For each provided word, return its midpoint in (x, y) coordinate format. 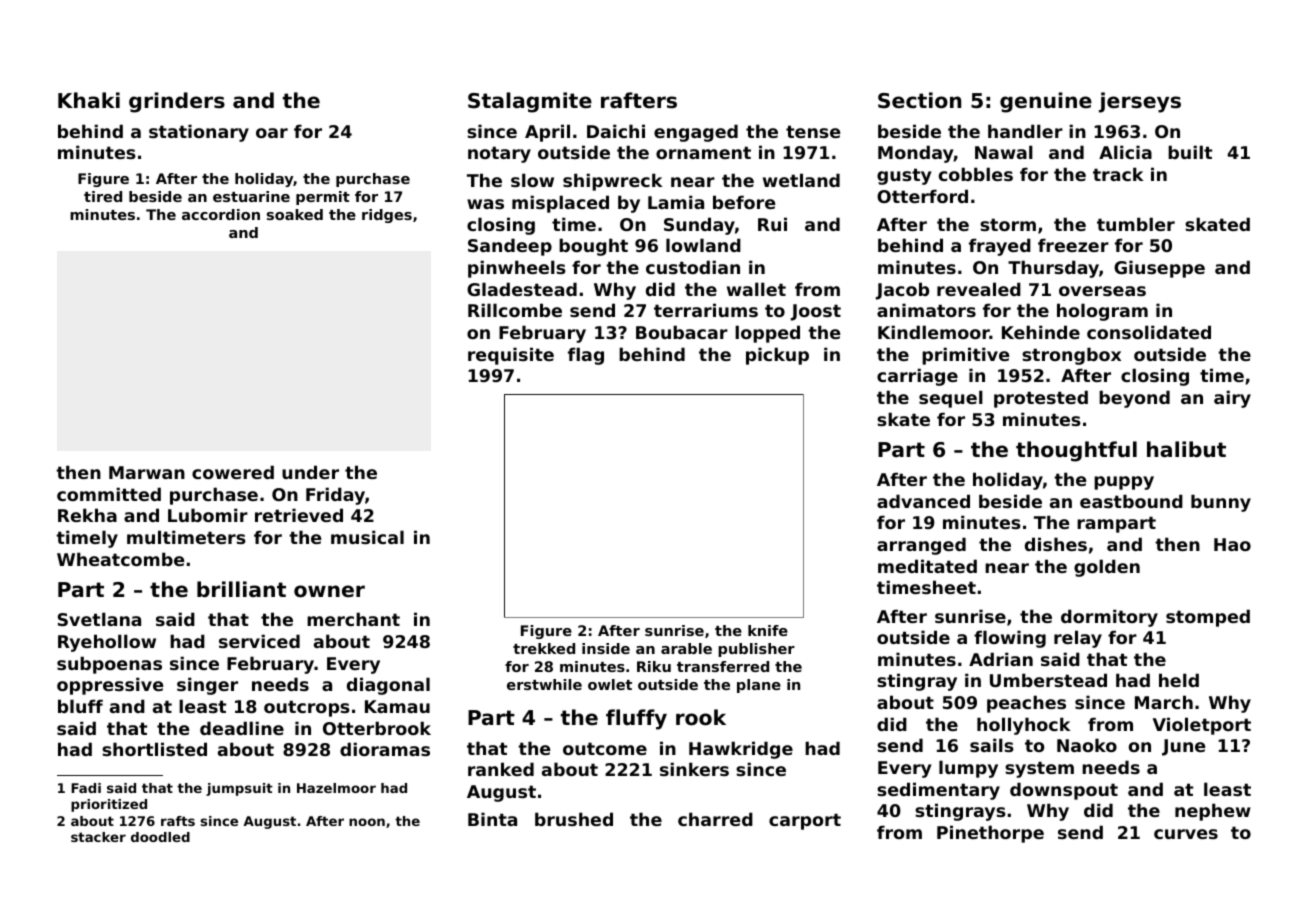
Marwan (147, 472)
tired (103, 196)
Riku (654, 666)
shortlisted (154, 749)
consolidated (1149, 332)
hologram (1102, 312)
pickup (777, 356)
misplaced (560, 204)
